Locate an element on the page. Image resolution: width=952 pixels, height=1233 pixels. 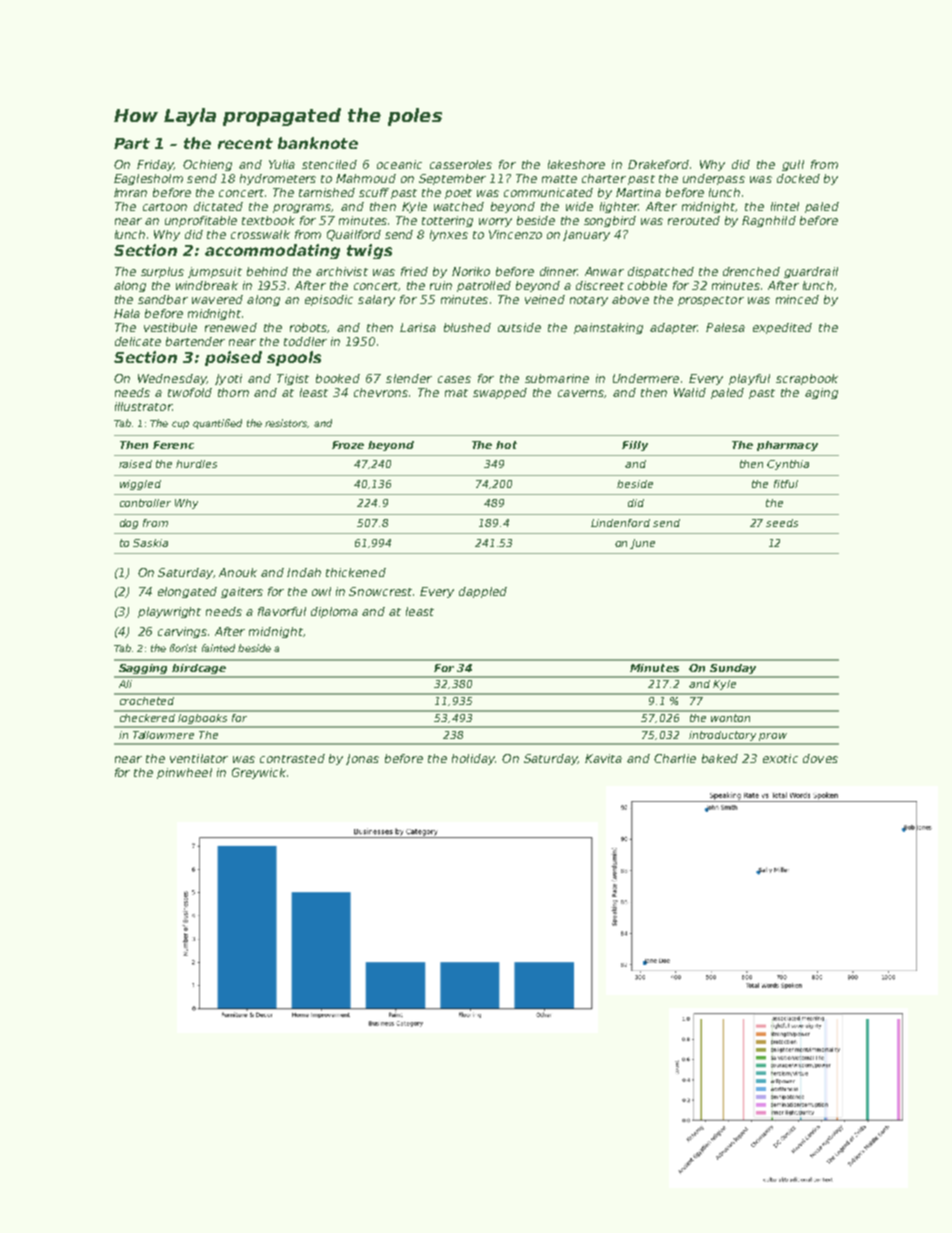
Jonas is located at coordinates (362, 759).
